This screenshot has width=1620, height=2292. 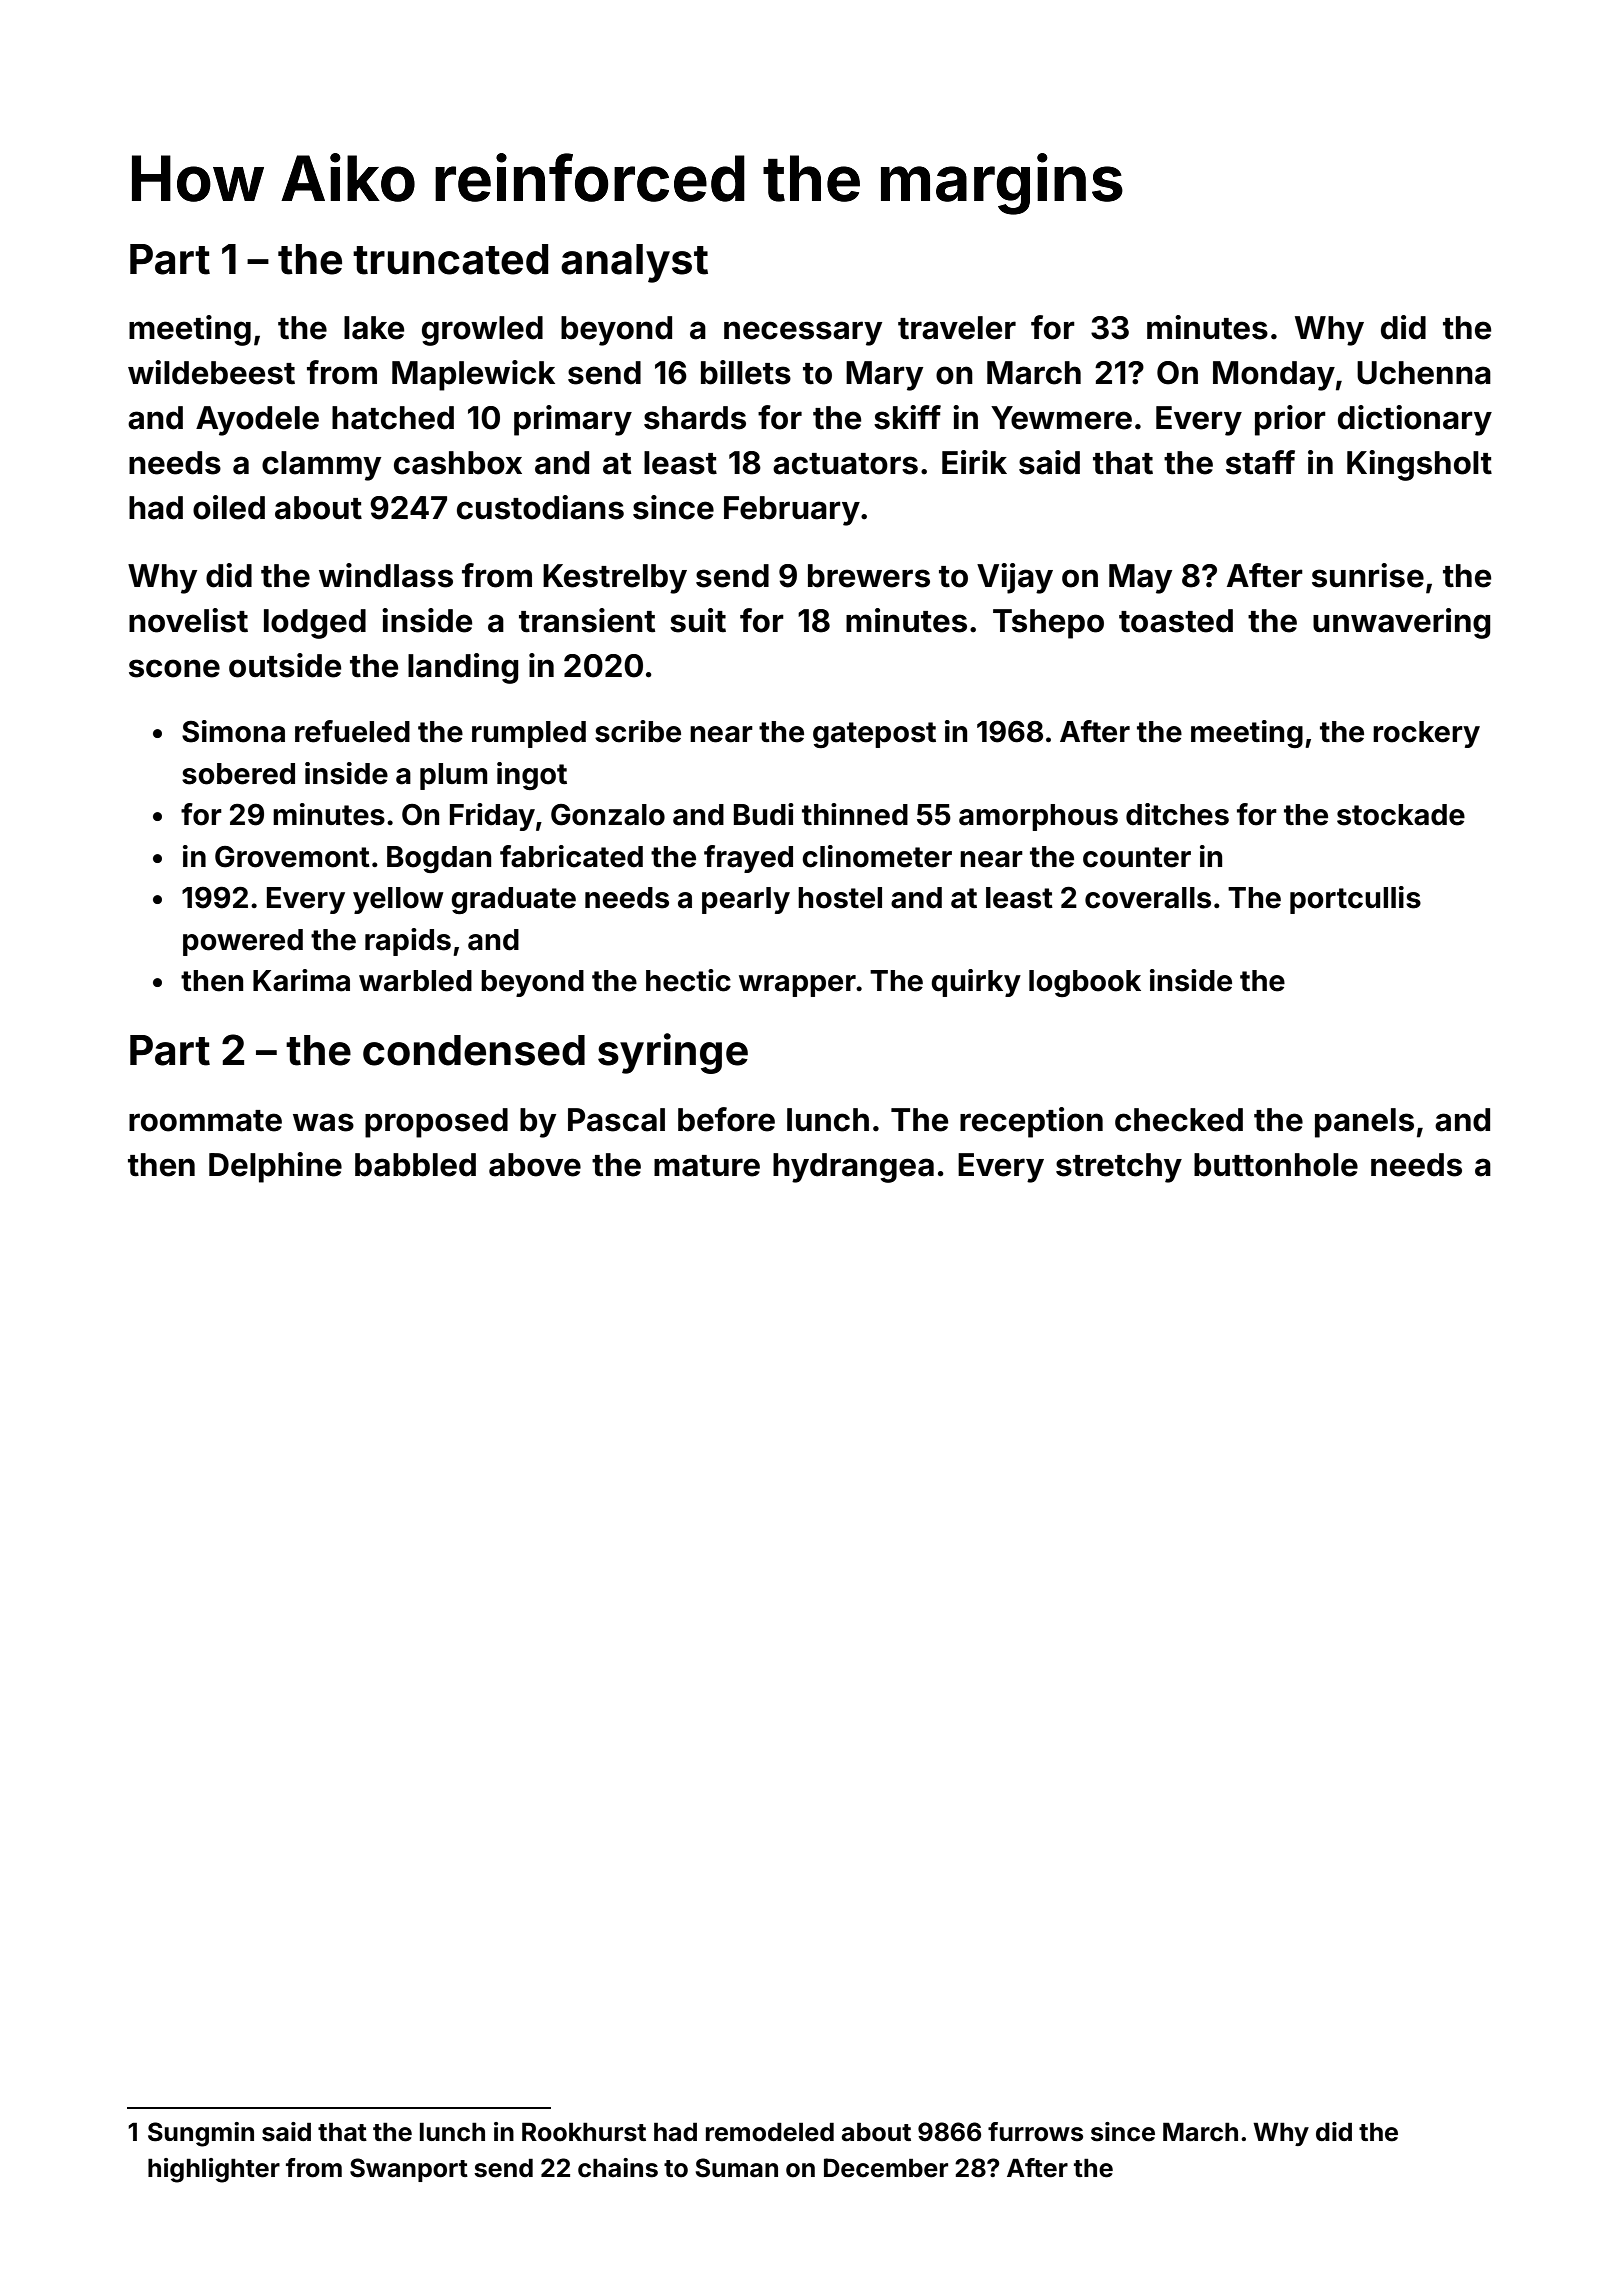 What do you see at coordinates (957, 328) in the screenshot?
I see `traveler` at bounding box center [957, 328].
